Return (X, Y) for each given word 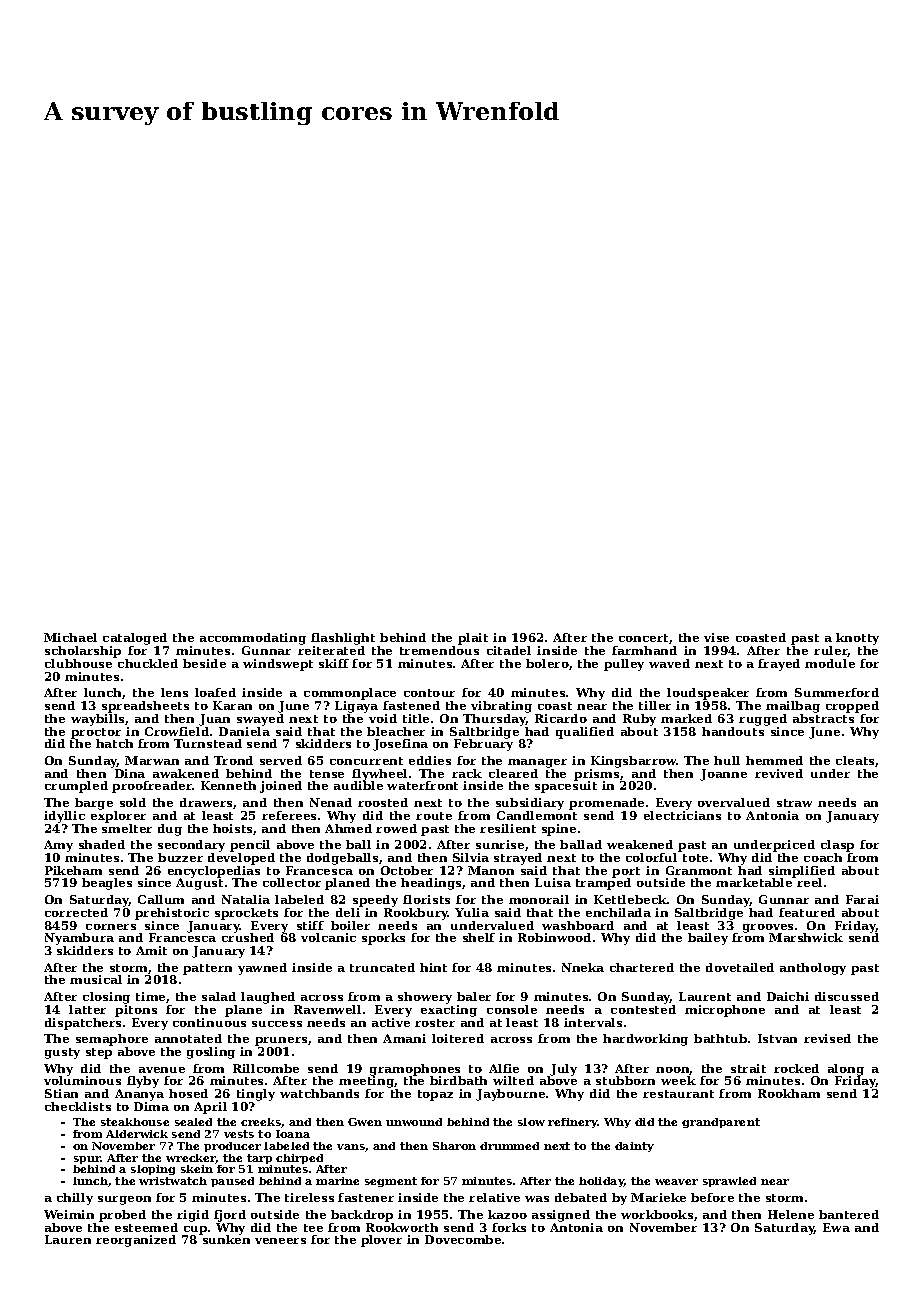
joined (281, 787)
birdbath (458, 1080)
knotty (857, 639)
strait (748, 1068)
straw (794, 803)
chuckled (148, 663)
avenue (162, 1070)
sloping (153, 1170)
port (626, 872)
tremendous (439, 650)
